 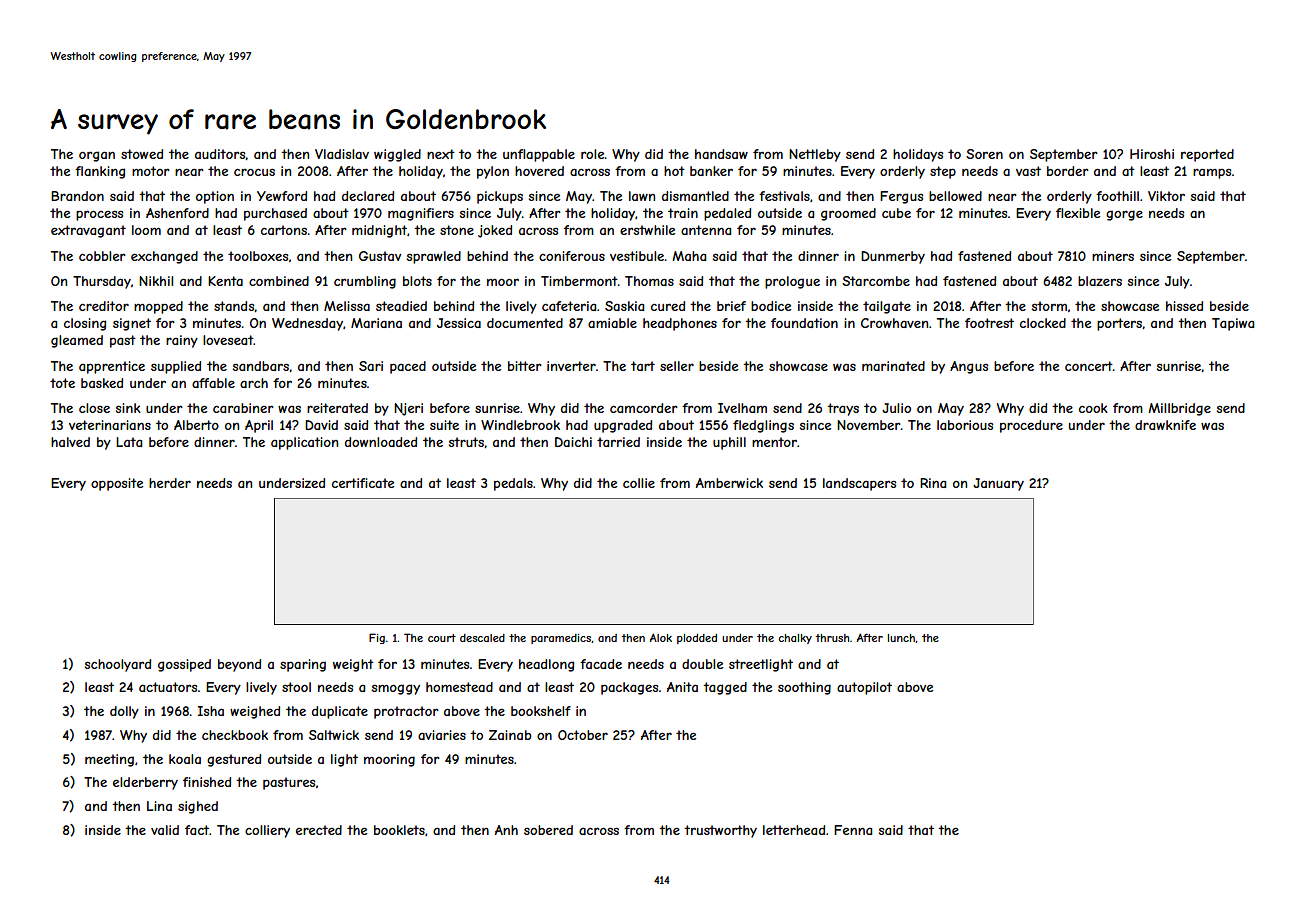 What do you see at coordinates (184, 665) in the document?
I see `gossiped` at bounding box center [184, 665].
